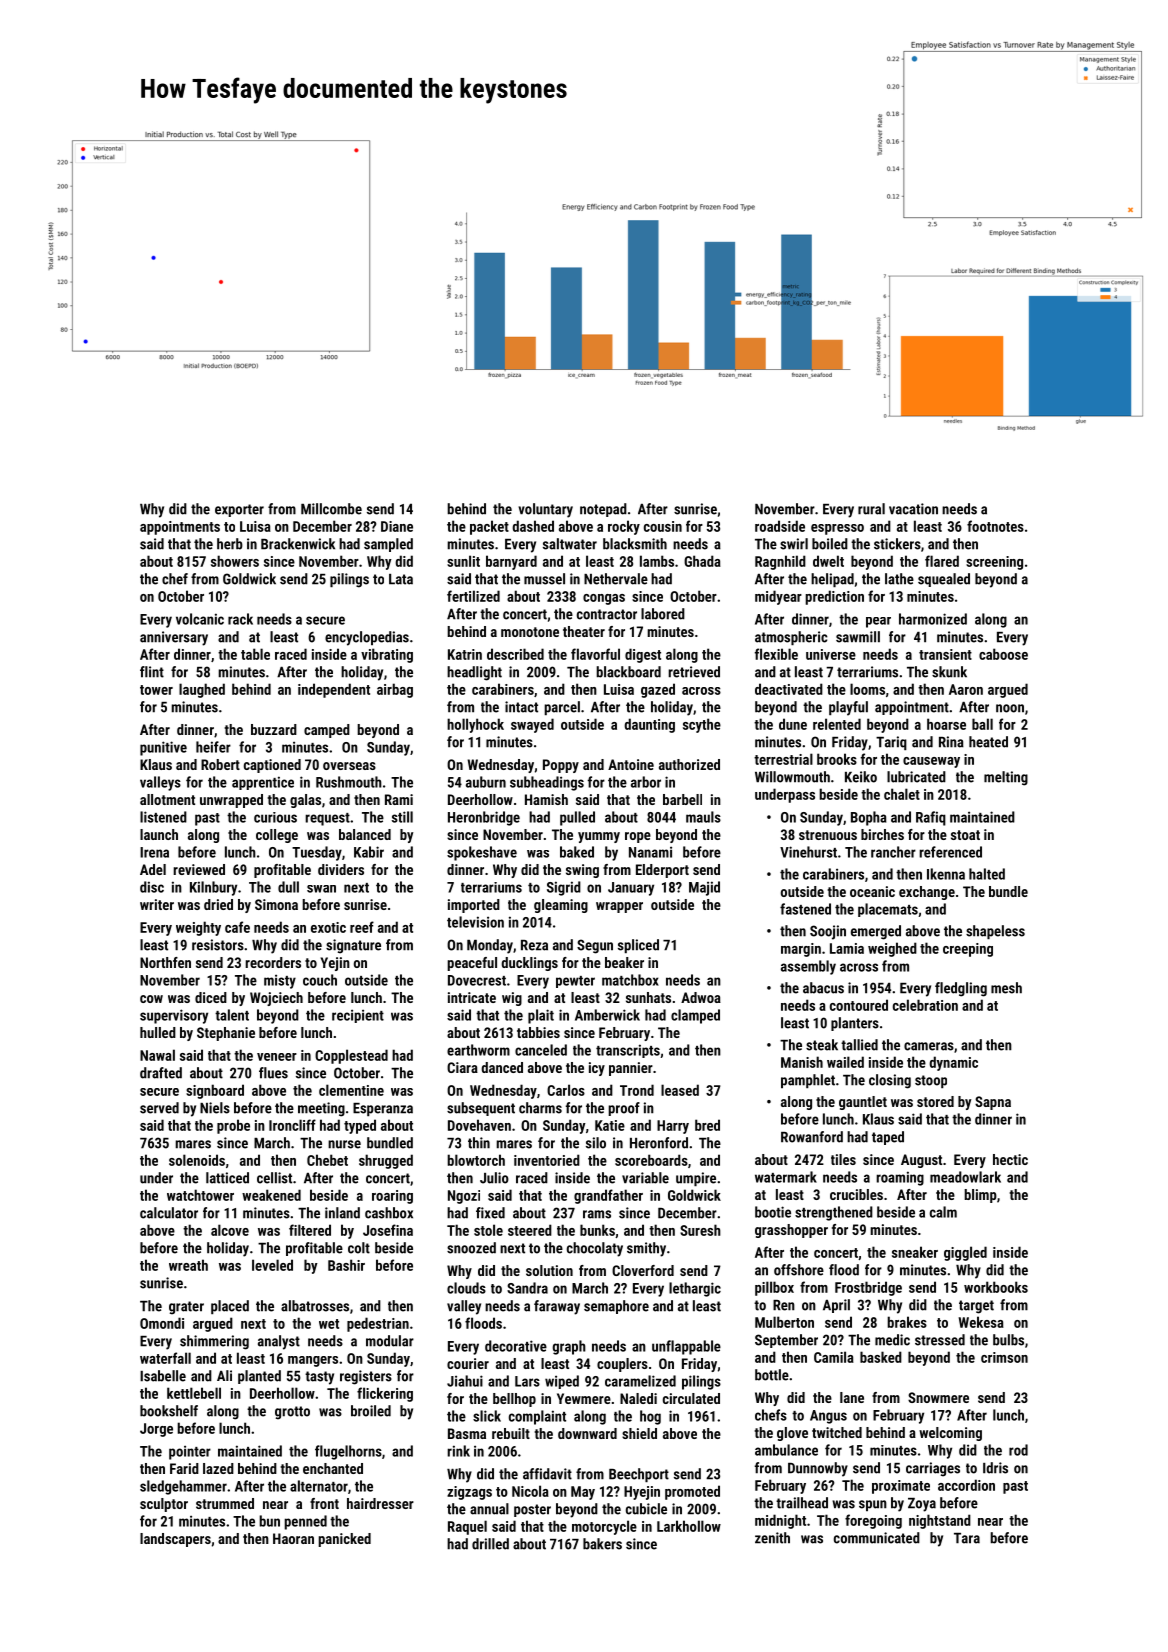  What do you see at coordinates (1004, 1357) in the screenshot?
I see `crimson` at bounding box center [1004, 1357].
